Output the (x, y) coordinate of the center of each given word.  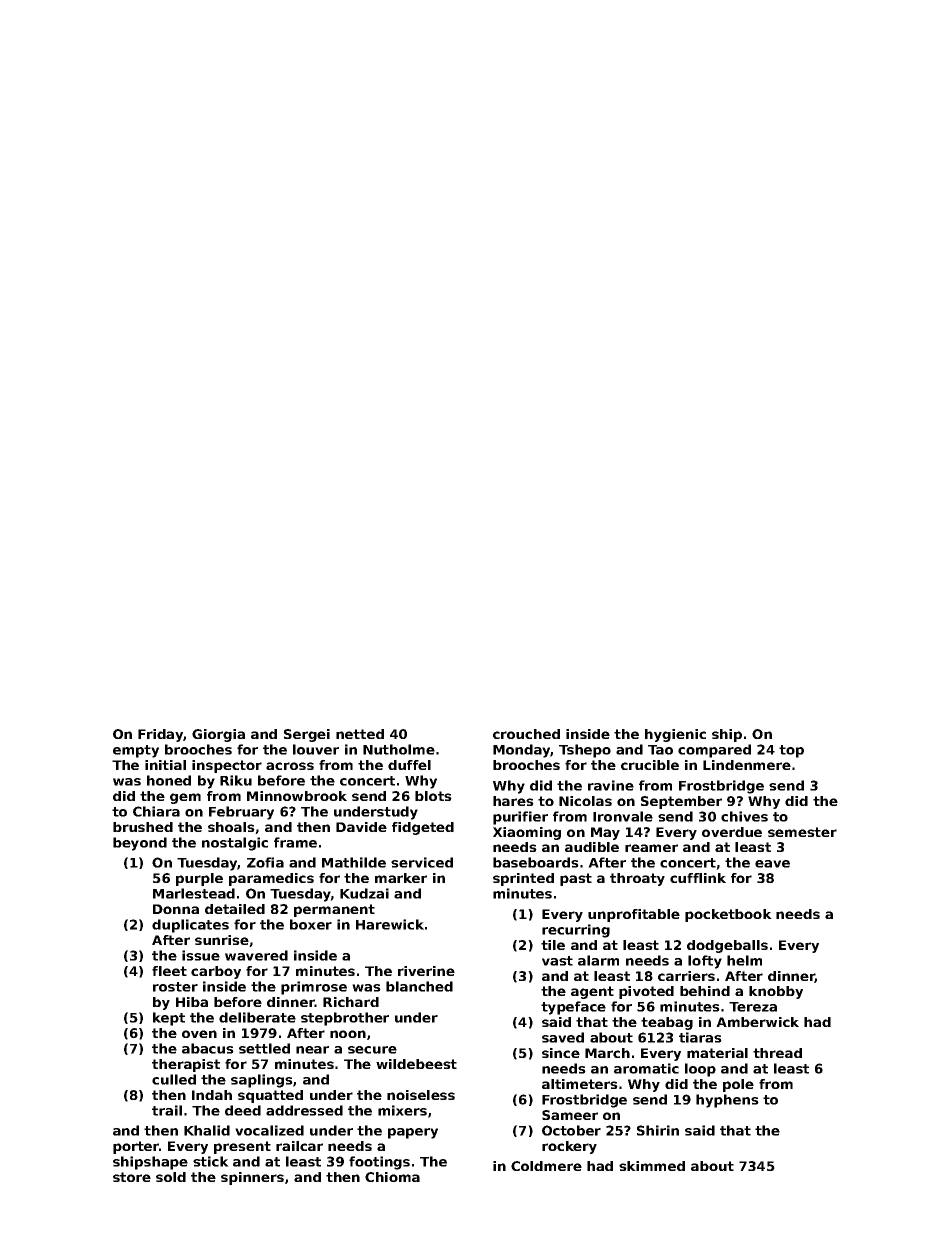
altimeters (580, 1084)
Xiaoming (527, 833)
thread (777, 1053)
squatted (270, 1096)
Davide (361, 827)
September (681, 802)
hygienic (675, 735)
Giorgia (218, 735)
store (132, 1177)
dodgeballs (727, 946)
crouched (526, 734)
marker (401, 878)
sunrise (222, 940)
